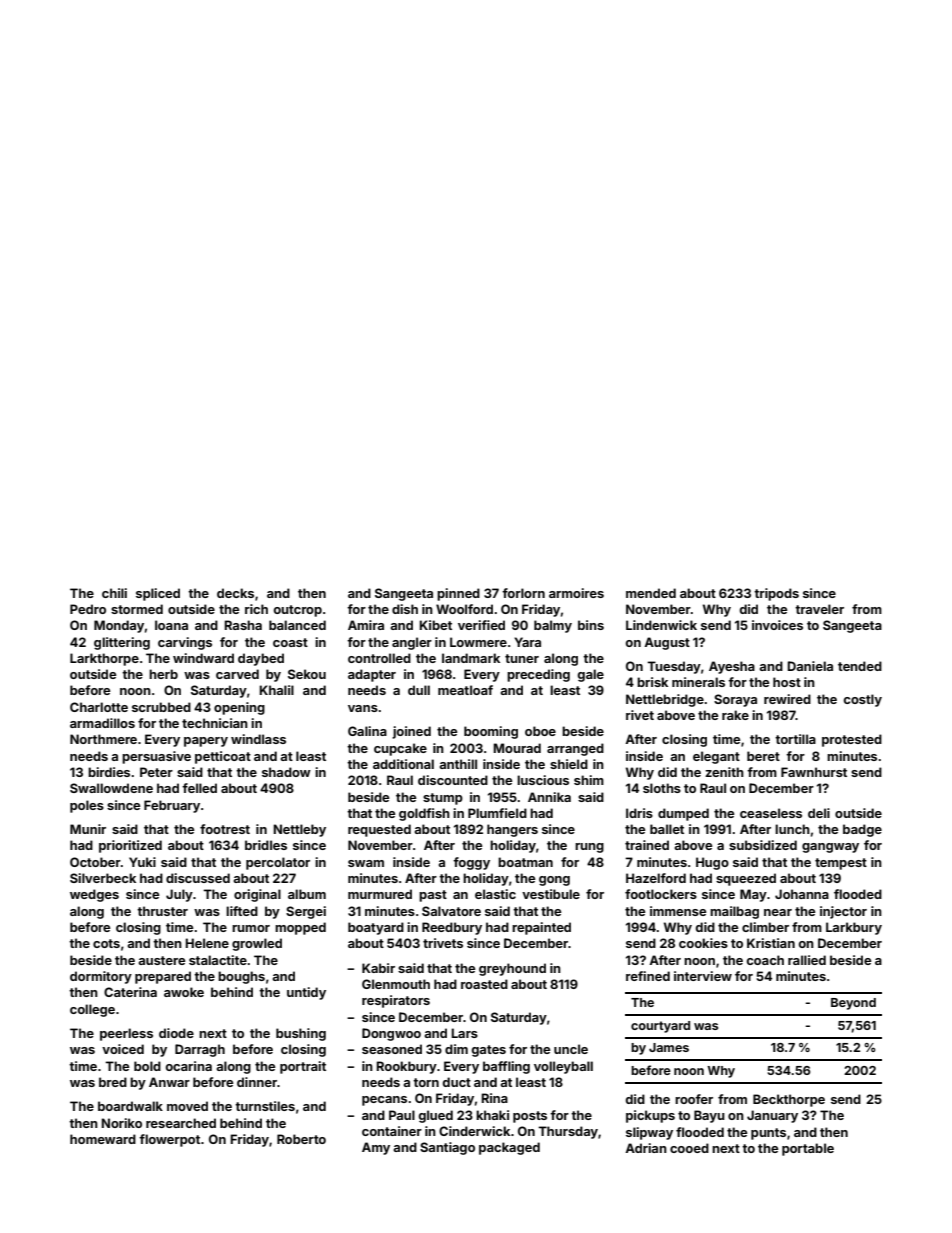 This screenshot has width=952, height=1233. What do you see at coordinates (376, 1148) in the screenshot?
I see `Amy` at bounding box center [376, 1148].
